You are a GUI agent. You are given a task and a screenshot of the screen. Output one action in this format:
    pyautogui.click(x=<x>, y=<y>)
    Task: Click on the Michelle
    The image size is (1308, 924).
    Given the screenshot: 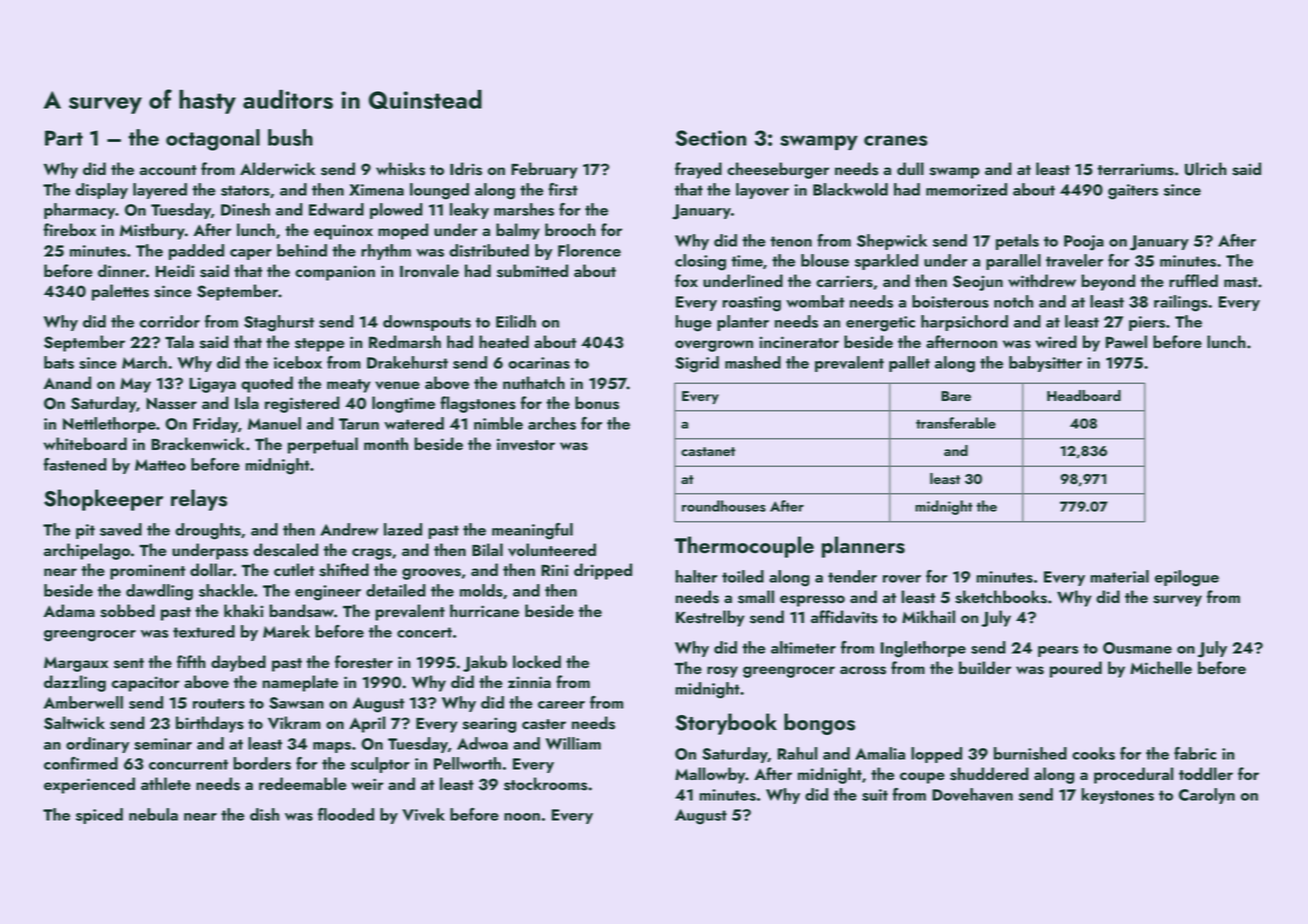 What is the action you would take?
    pyautogui.click(x=1161, y=667)
